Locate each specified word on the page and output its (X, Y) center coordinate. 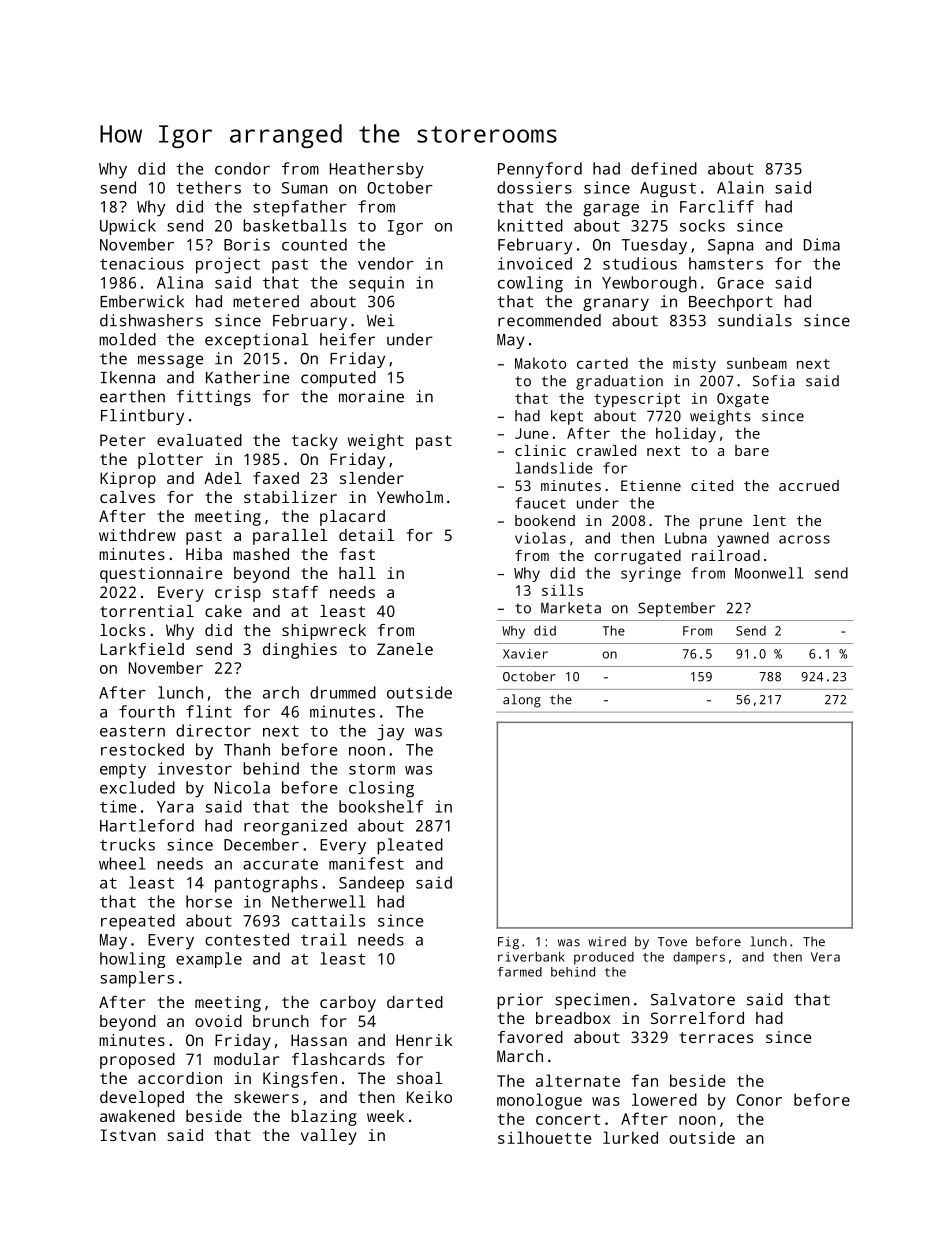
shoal (420, 1078)
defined (664, 168)
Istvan (128, 1135)
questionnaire (161, 575)
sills (562, 590)
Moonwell (769, 573)
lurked (630, 1137)
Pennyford (540, 170)
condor (242, 168)
